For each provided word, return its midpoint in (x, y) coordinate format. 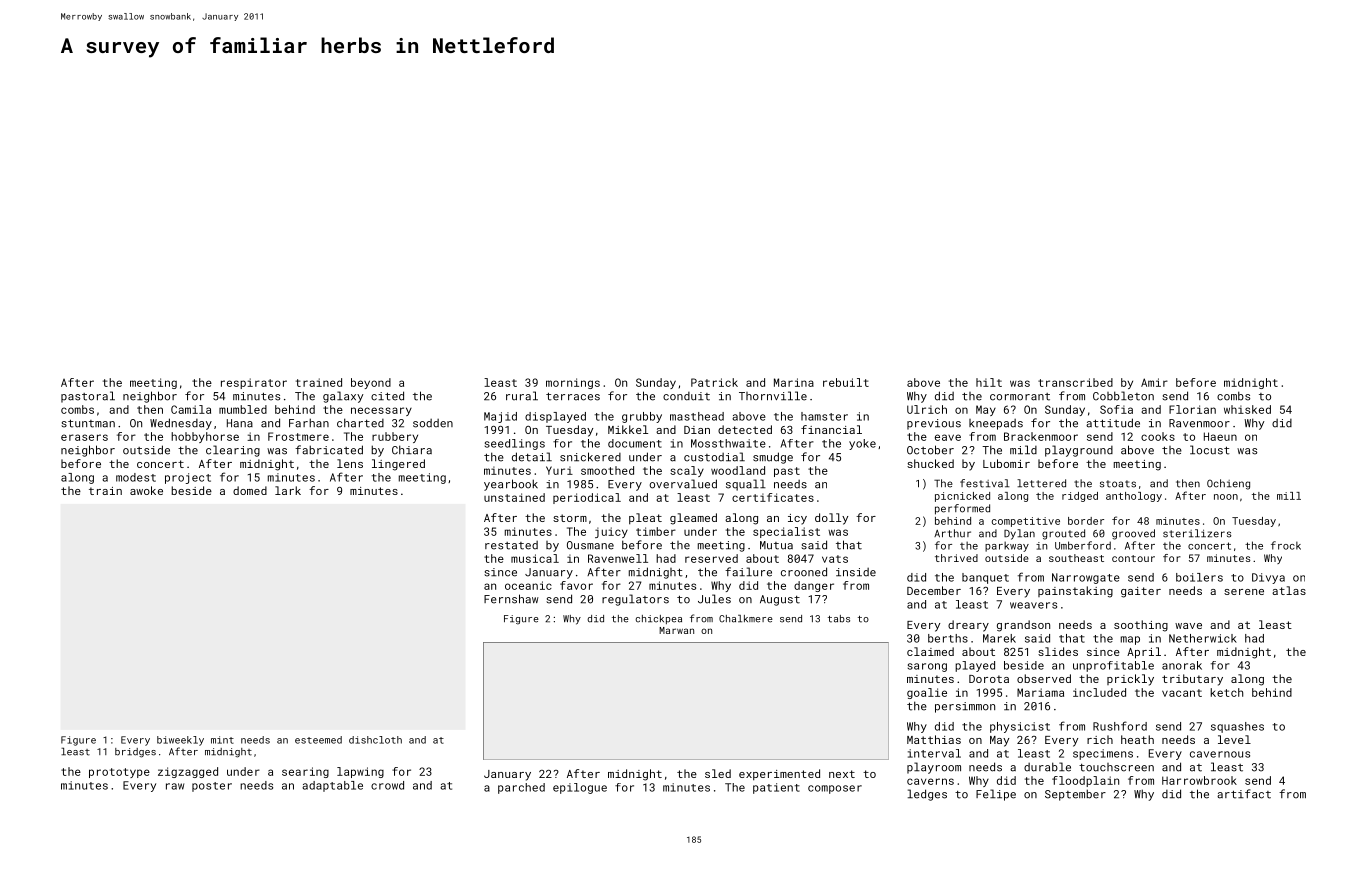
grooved (1133, 534)
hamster (824, 416)
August (780, 600)
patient (776, 788)
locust (1210, 450)
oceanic (528, 585)
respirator (254, 383)
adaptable (332, 786)
